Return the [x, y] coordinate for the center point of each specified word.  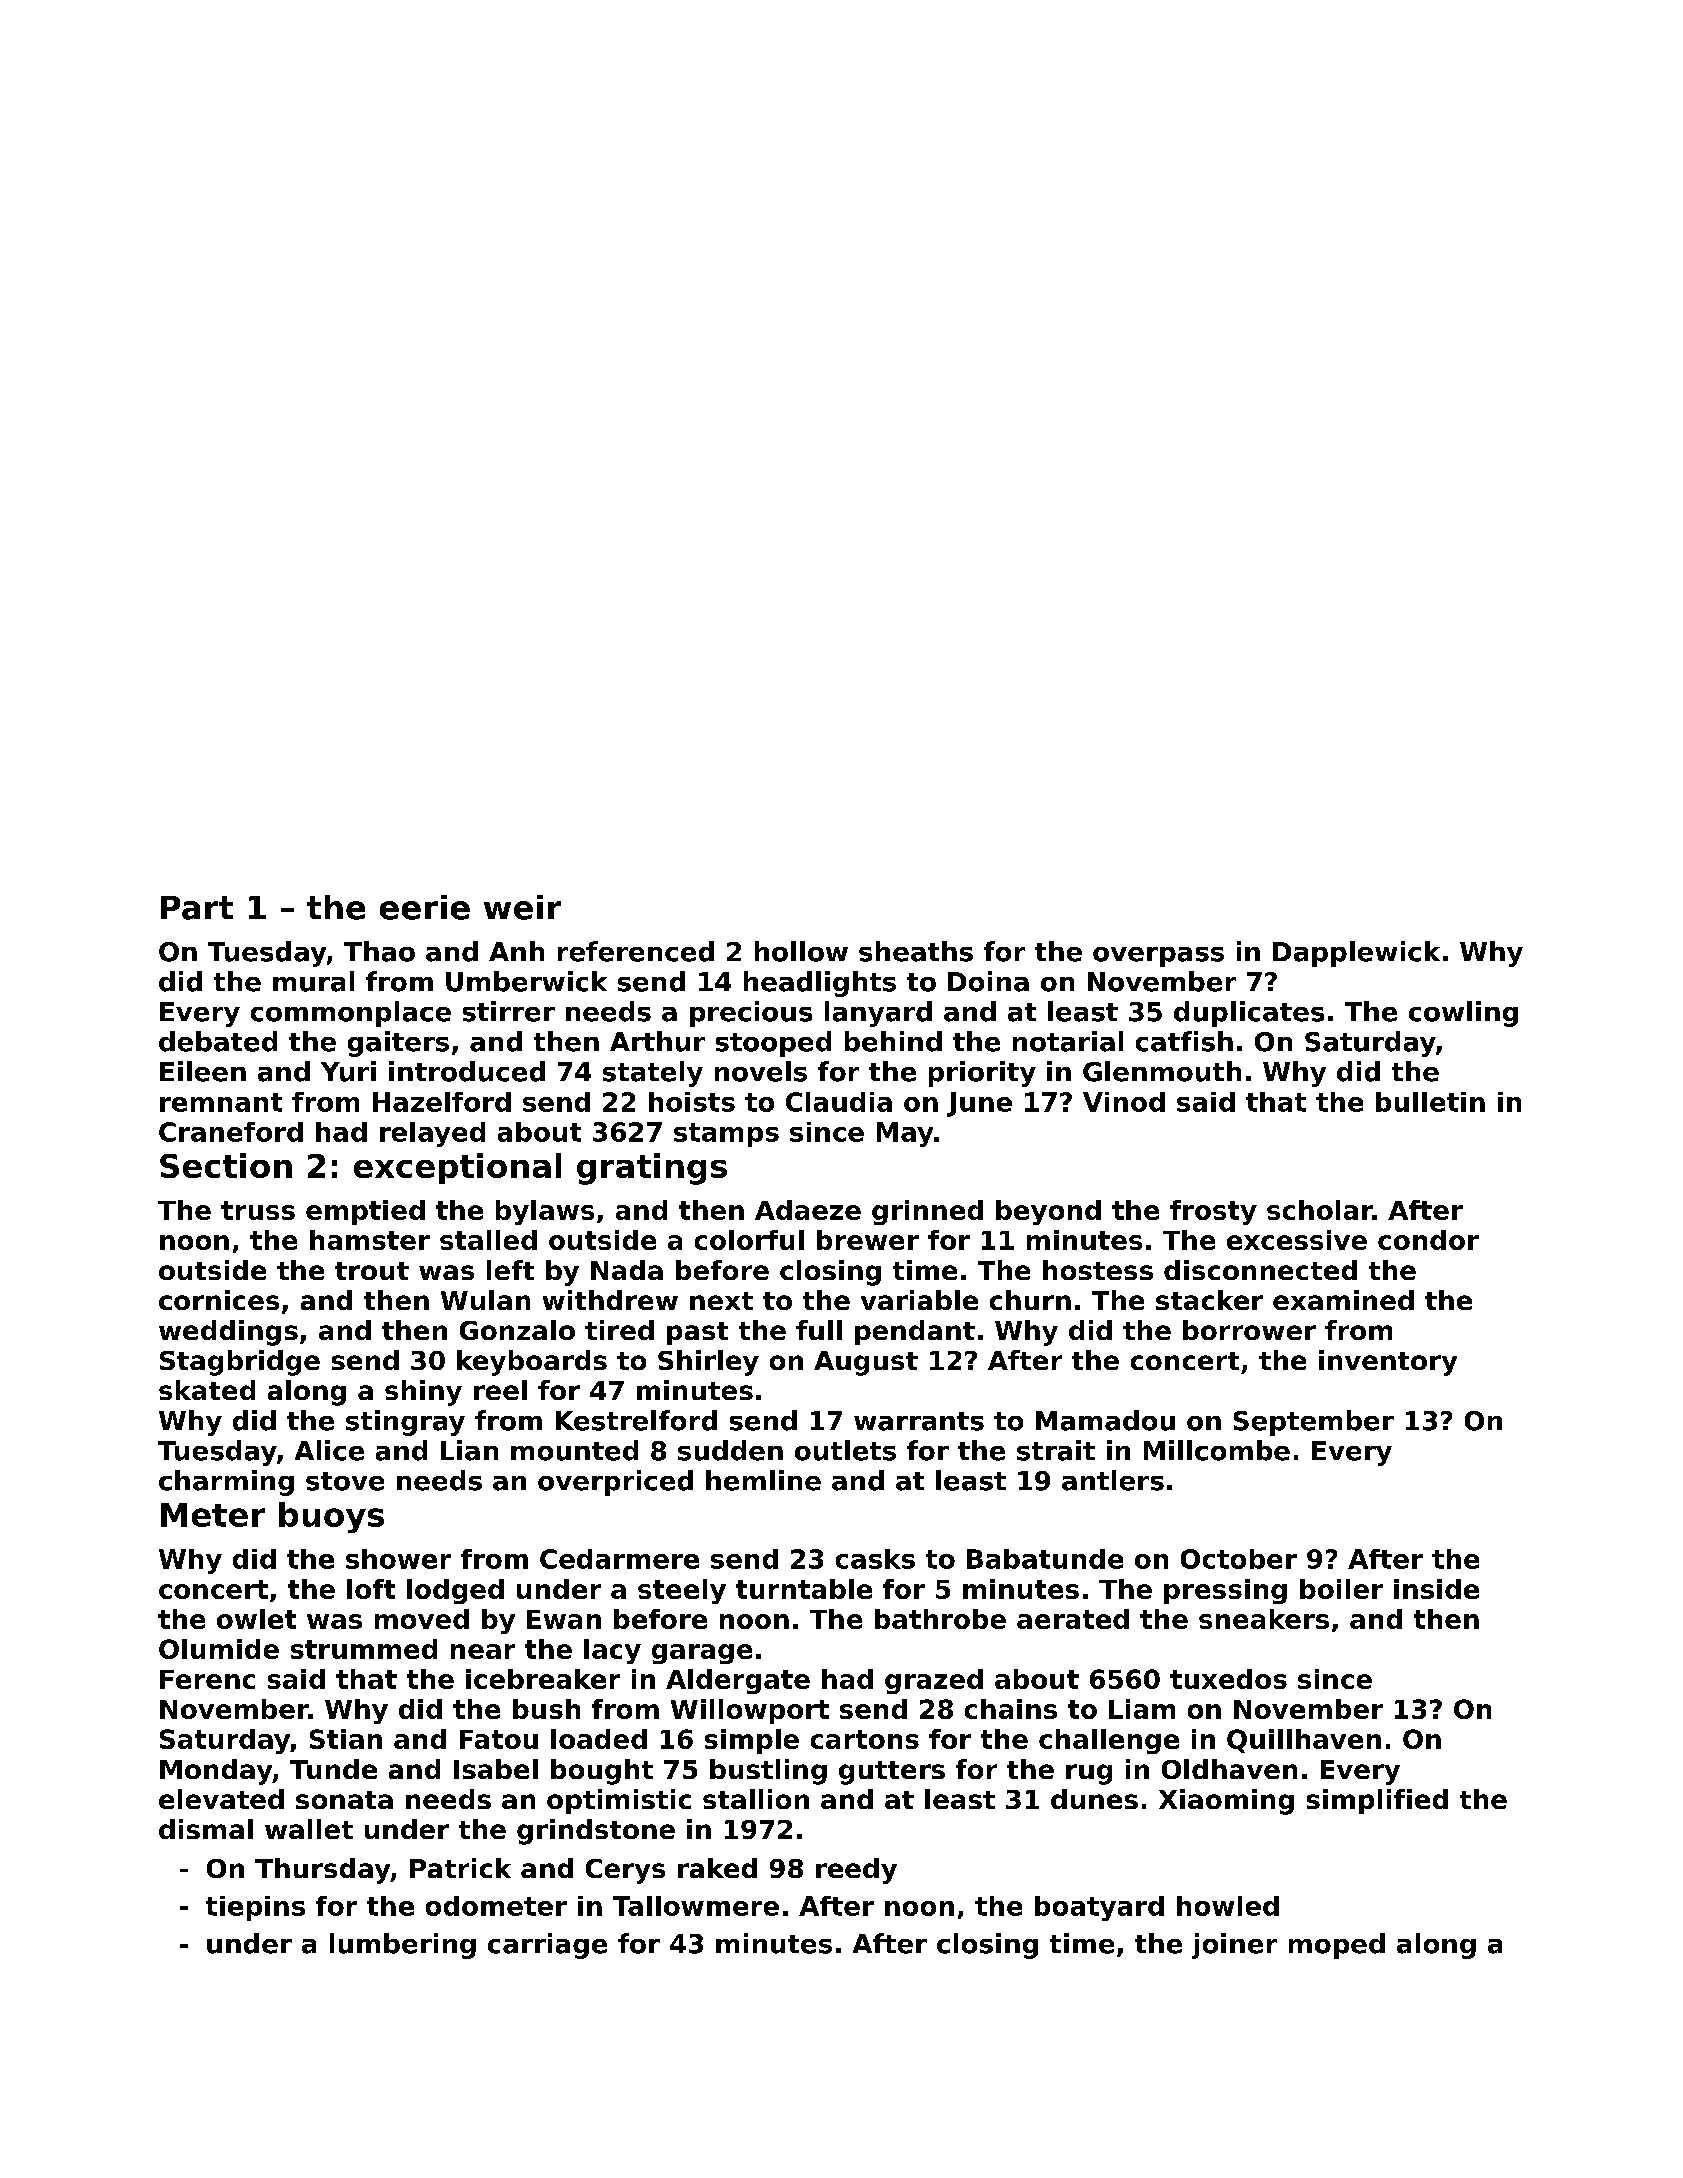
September [1314, 1423]
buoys [331, 1517]
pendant [915, 1332]
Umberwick [526, 981]
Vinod [1124, 1102]
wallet [309, 1829]
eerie [425, 907]
